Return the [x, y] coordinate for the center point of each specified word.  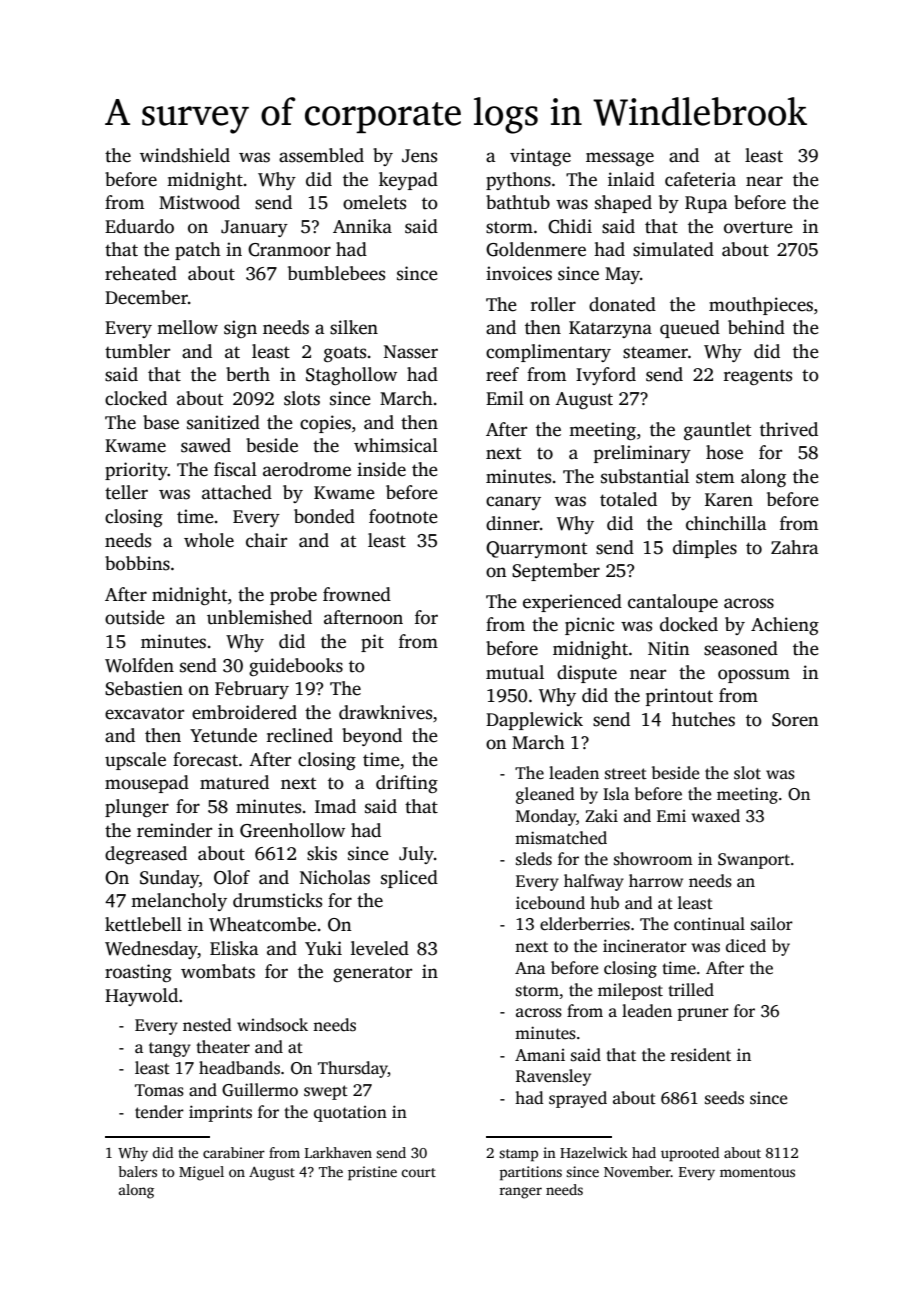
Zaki [601, 815]
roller [553, 304]
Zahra [795, 547]
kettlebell [143, 924]
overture [758, 227]
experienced [572, 603]
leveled [380, 948]
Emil [505, 398]
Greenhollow [292, 830]
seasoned [741, 648]
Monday [546, 817]
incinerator [645, 946]
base [161, 422]
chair [266, 540]
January [254, 228]
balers [137, 1171]
